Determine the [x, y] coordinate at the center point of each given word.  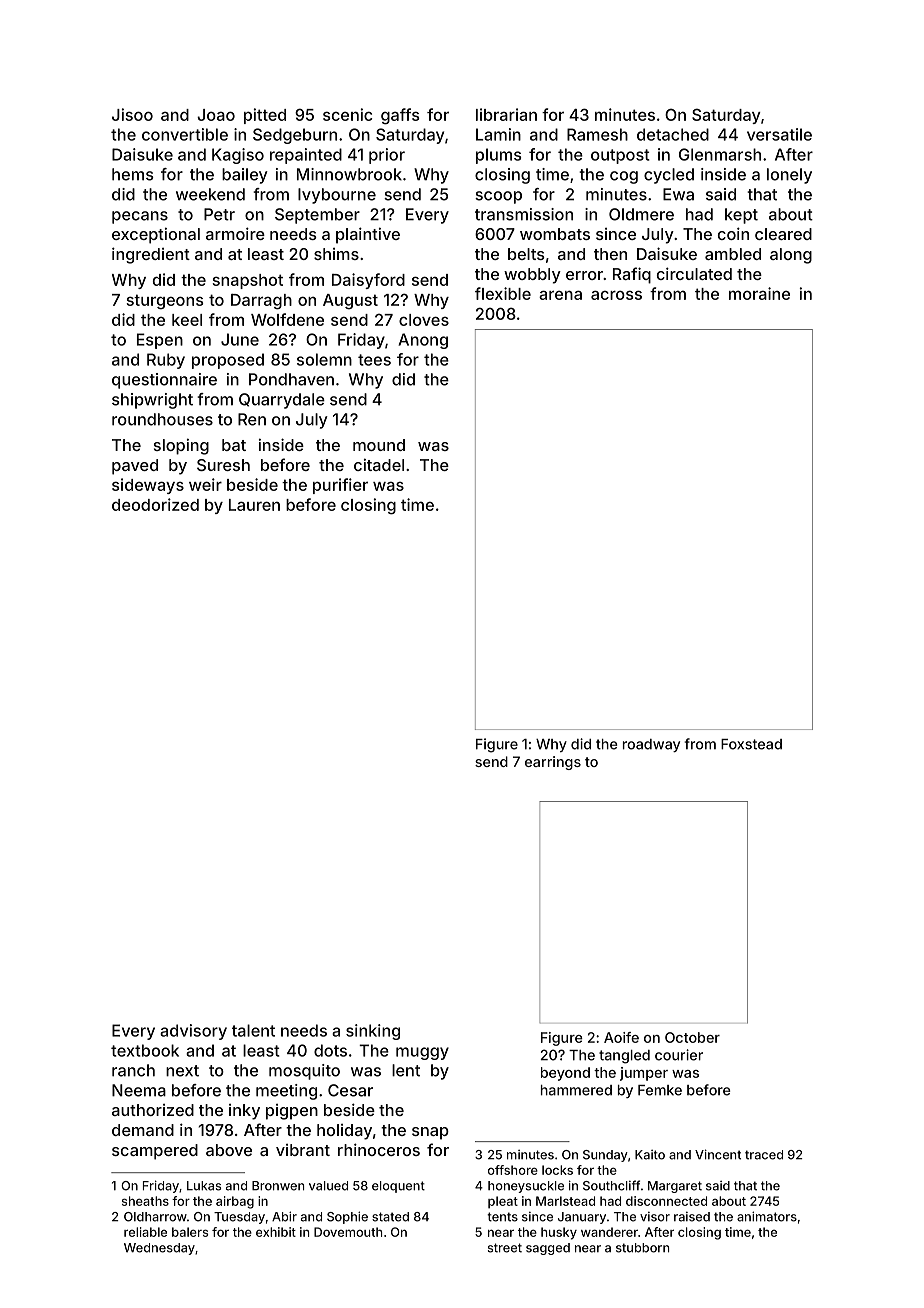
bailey [245, 176]
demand [143, 1130]
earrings [553, 763]
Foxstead [751, 744]
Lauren [254, 505]
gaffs [400, 116]
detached [673, 134]
